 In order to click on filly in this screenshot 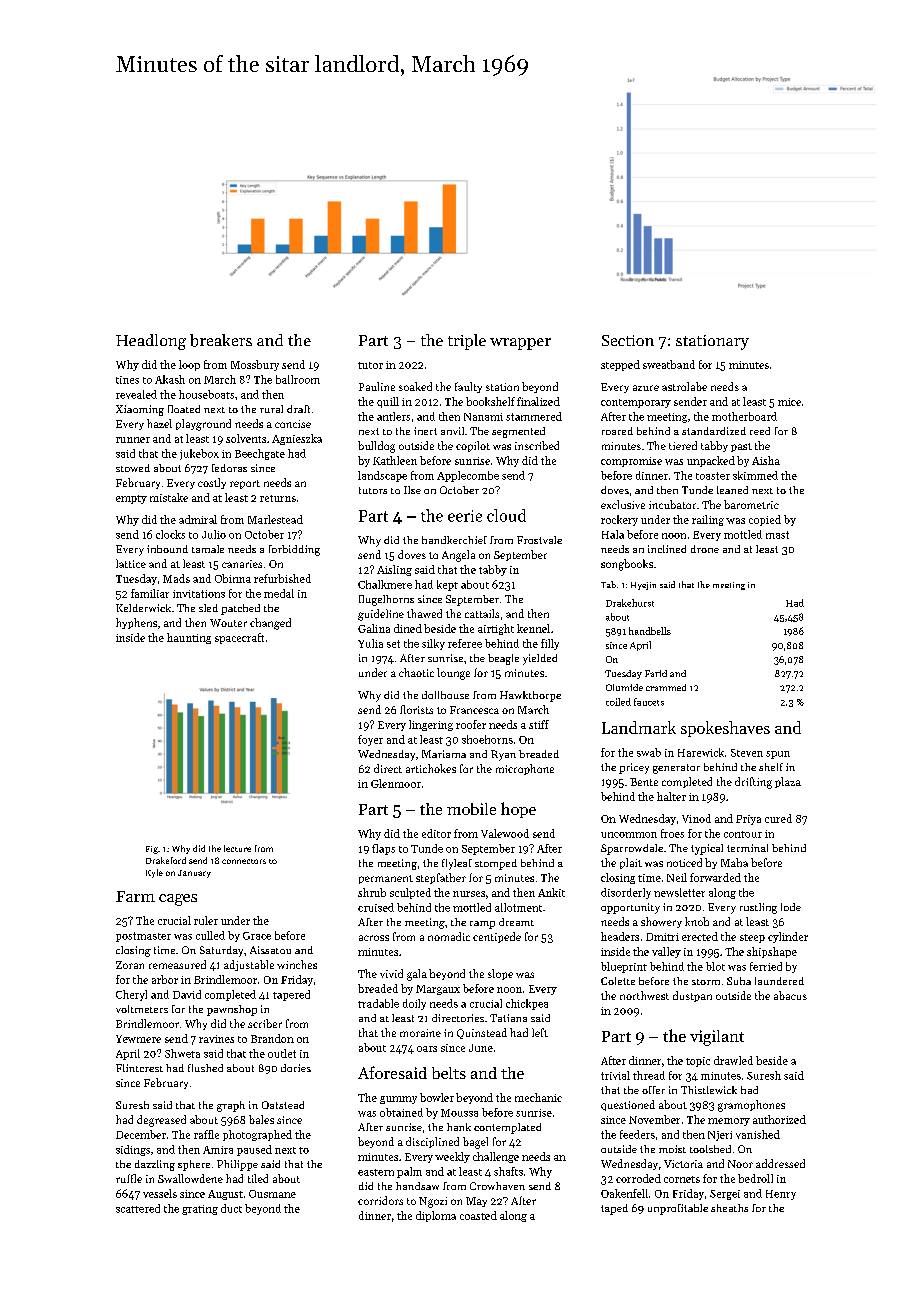, I will do `click(550, 644)`.
